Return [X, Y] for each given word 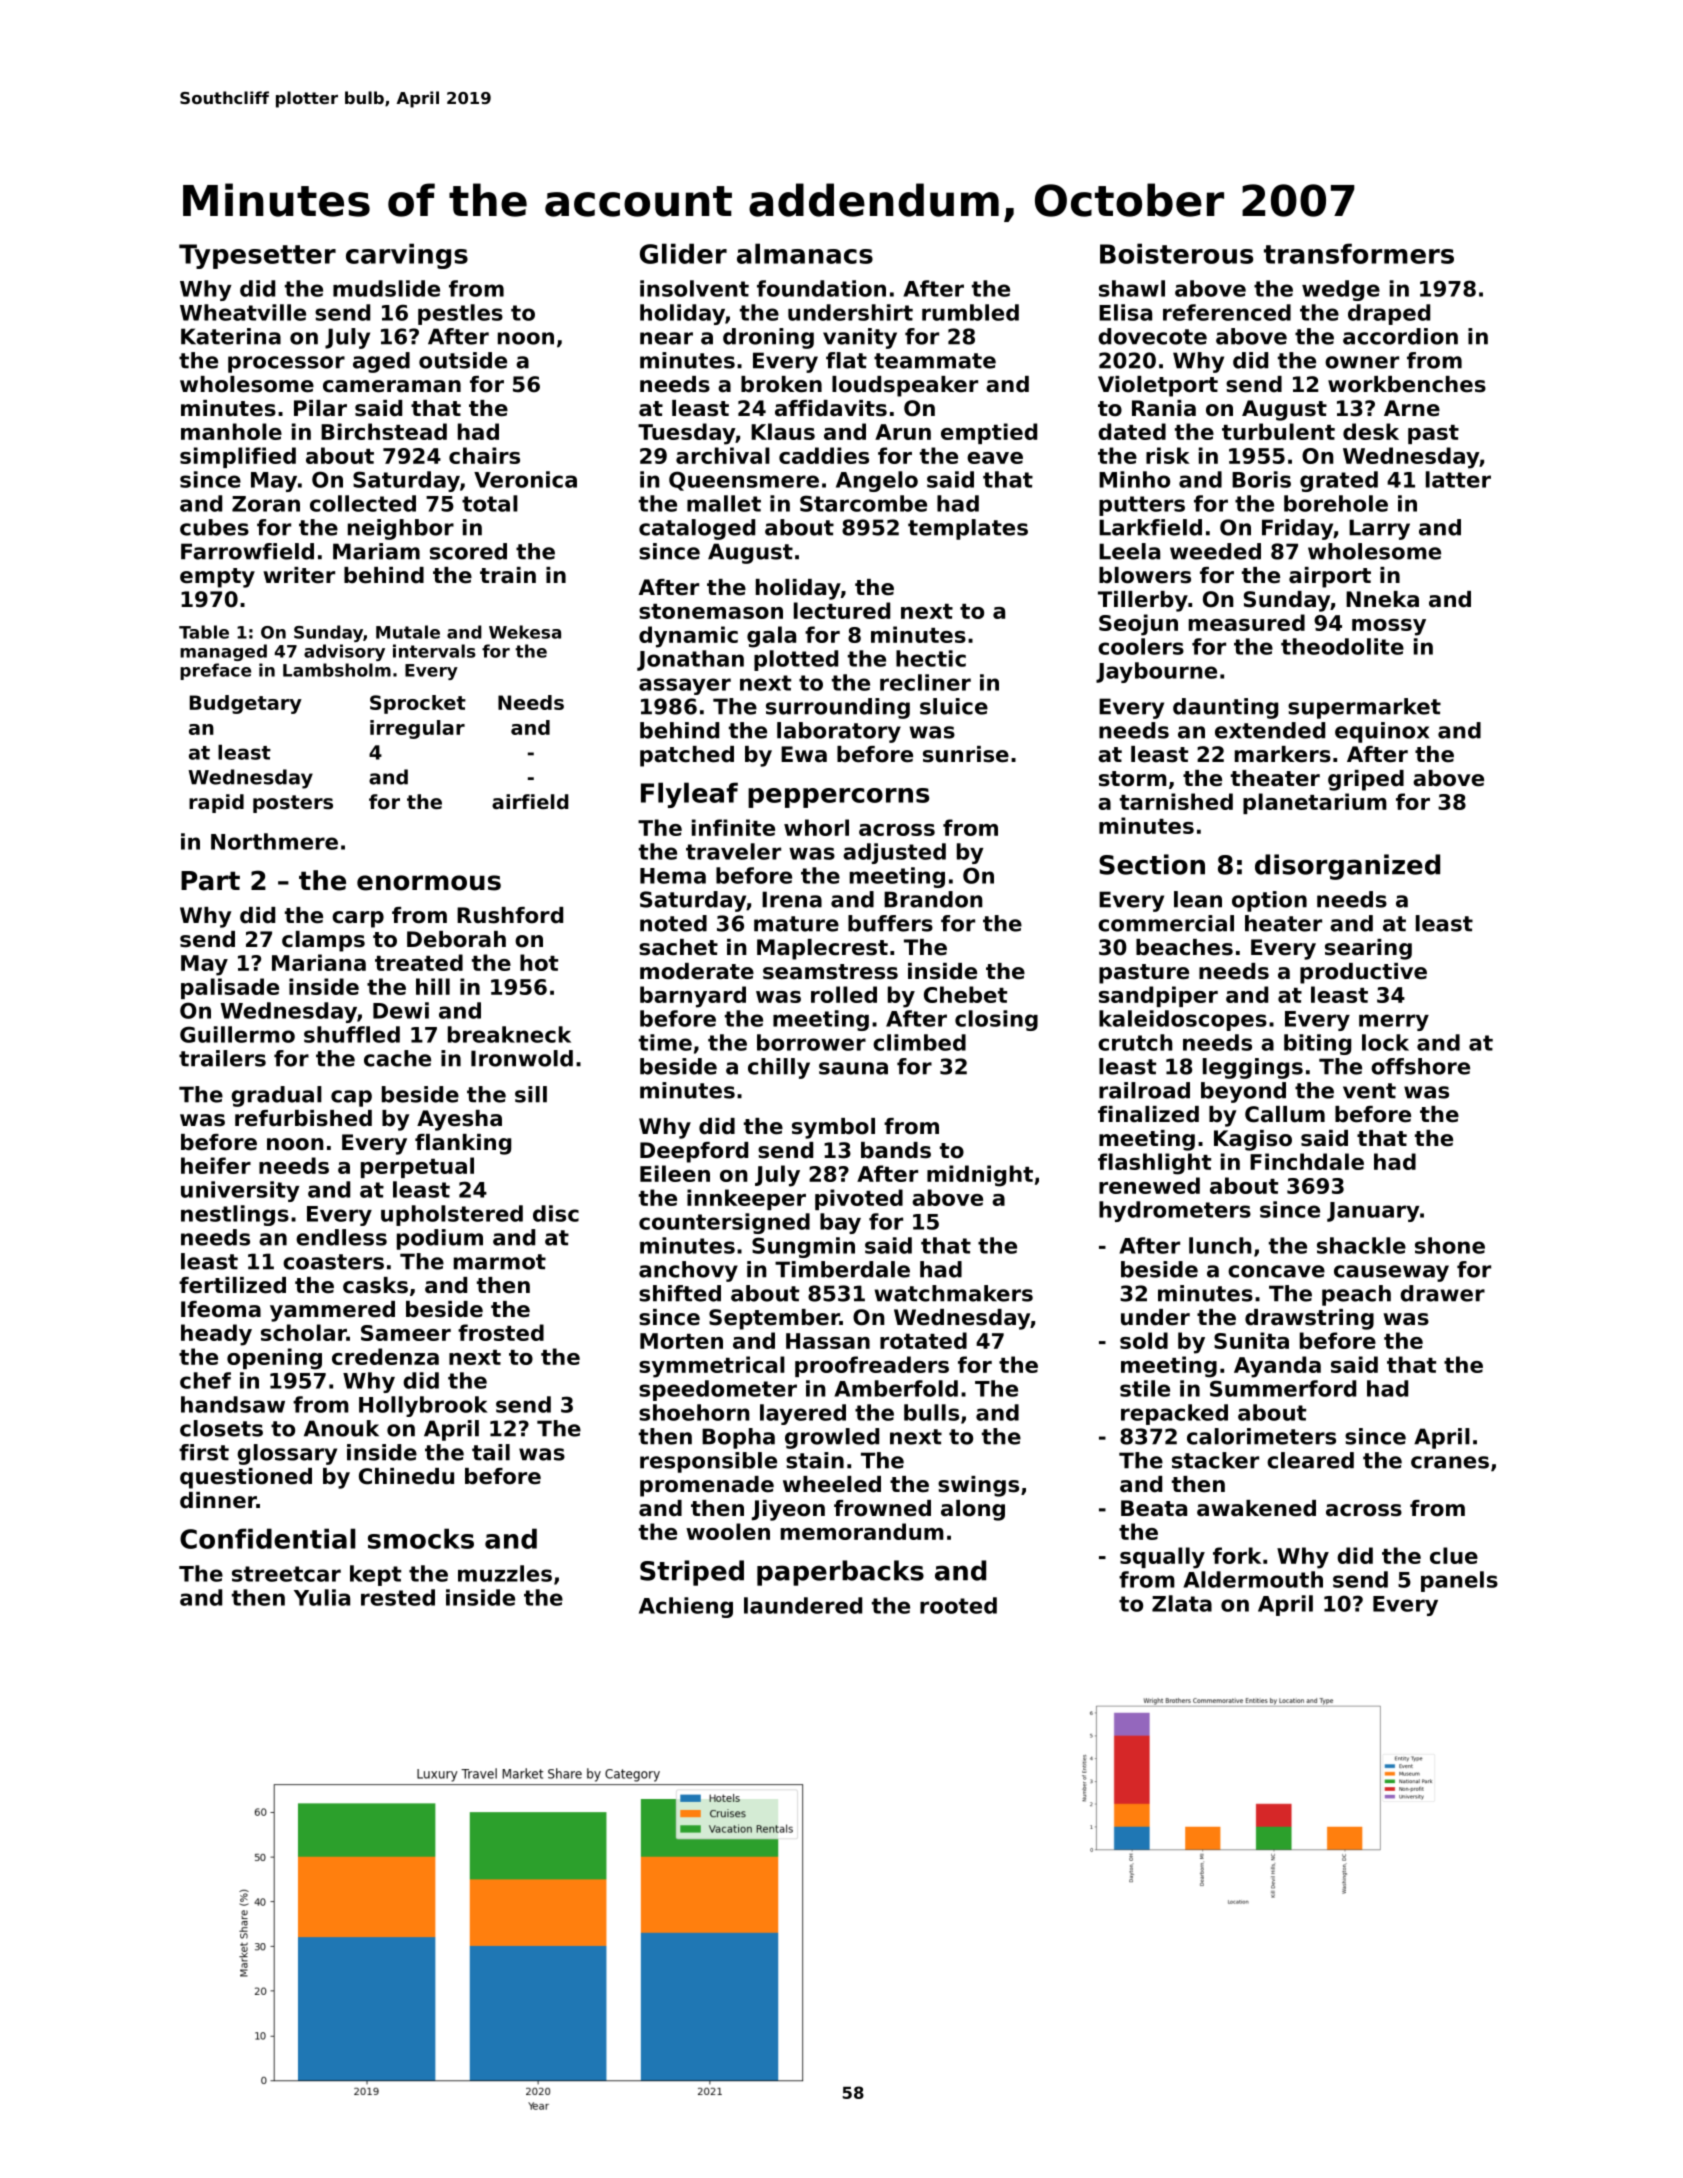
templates [968, 529]
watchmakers [953, 1293]
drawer [1442, 1293]
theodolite [1342, 646]
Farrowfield [247, 551]
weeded [1215, 551]
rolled [844, 994]
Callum [1285, 1114]
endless [341, 1237]
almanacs [805, 253]
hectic [931, 658]
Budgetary [246, 704]
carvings [407, 256]
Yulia [322, 1597]
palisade [230, 988]
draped [1389, 314]
